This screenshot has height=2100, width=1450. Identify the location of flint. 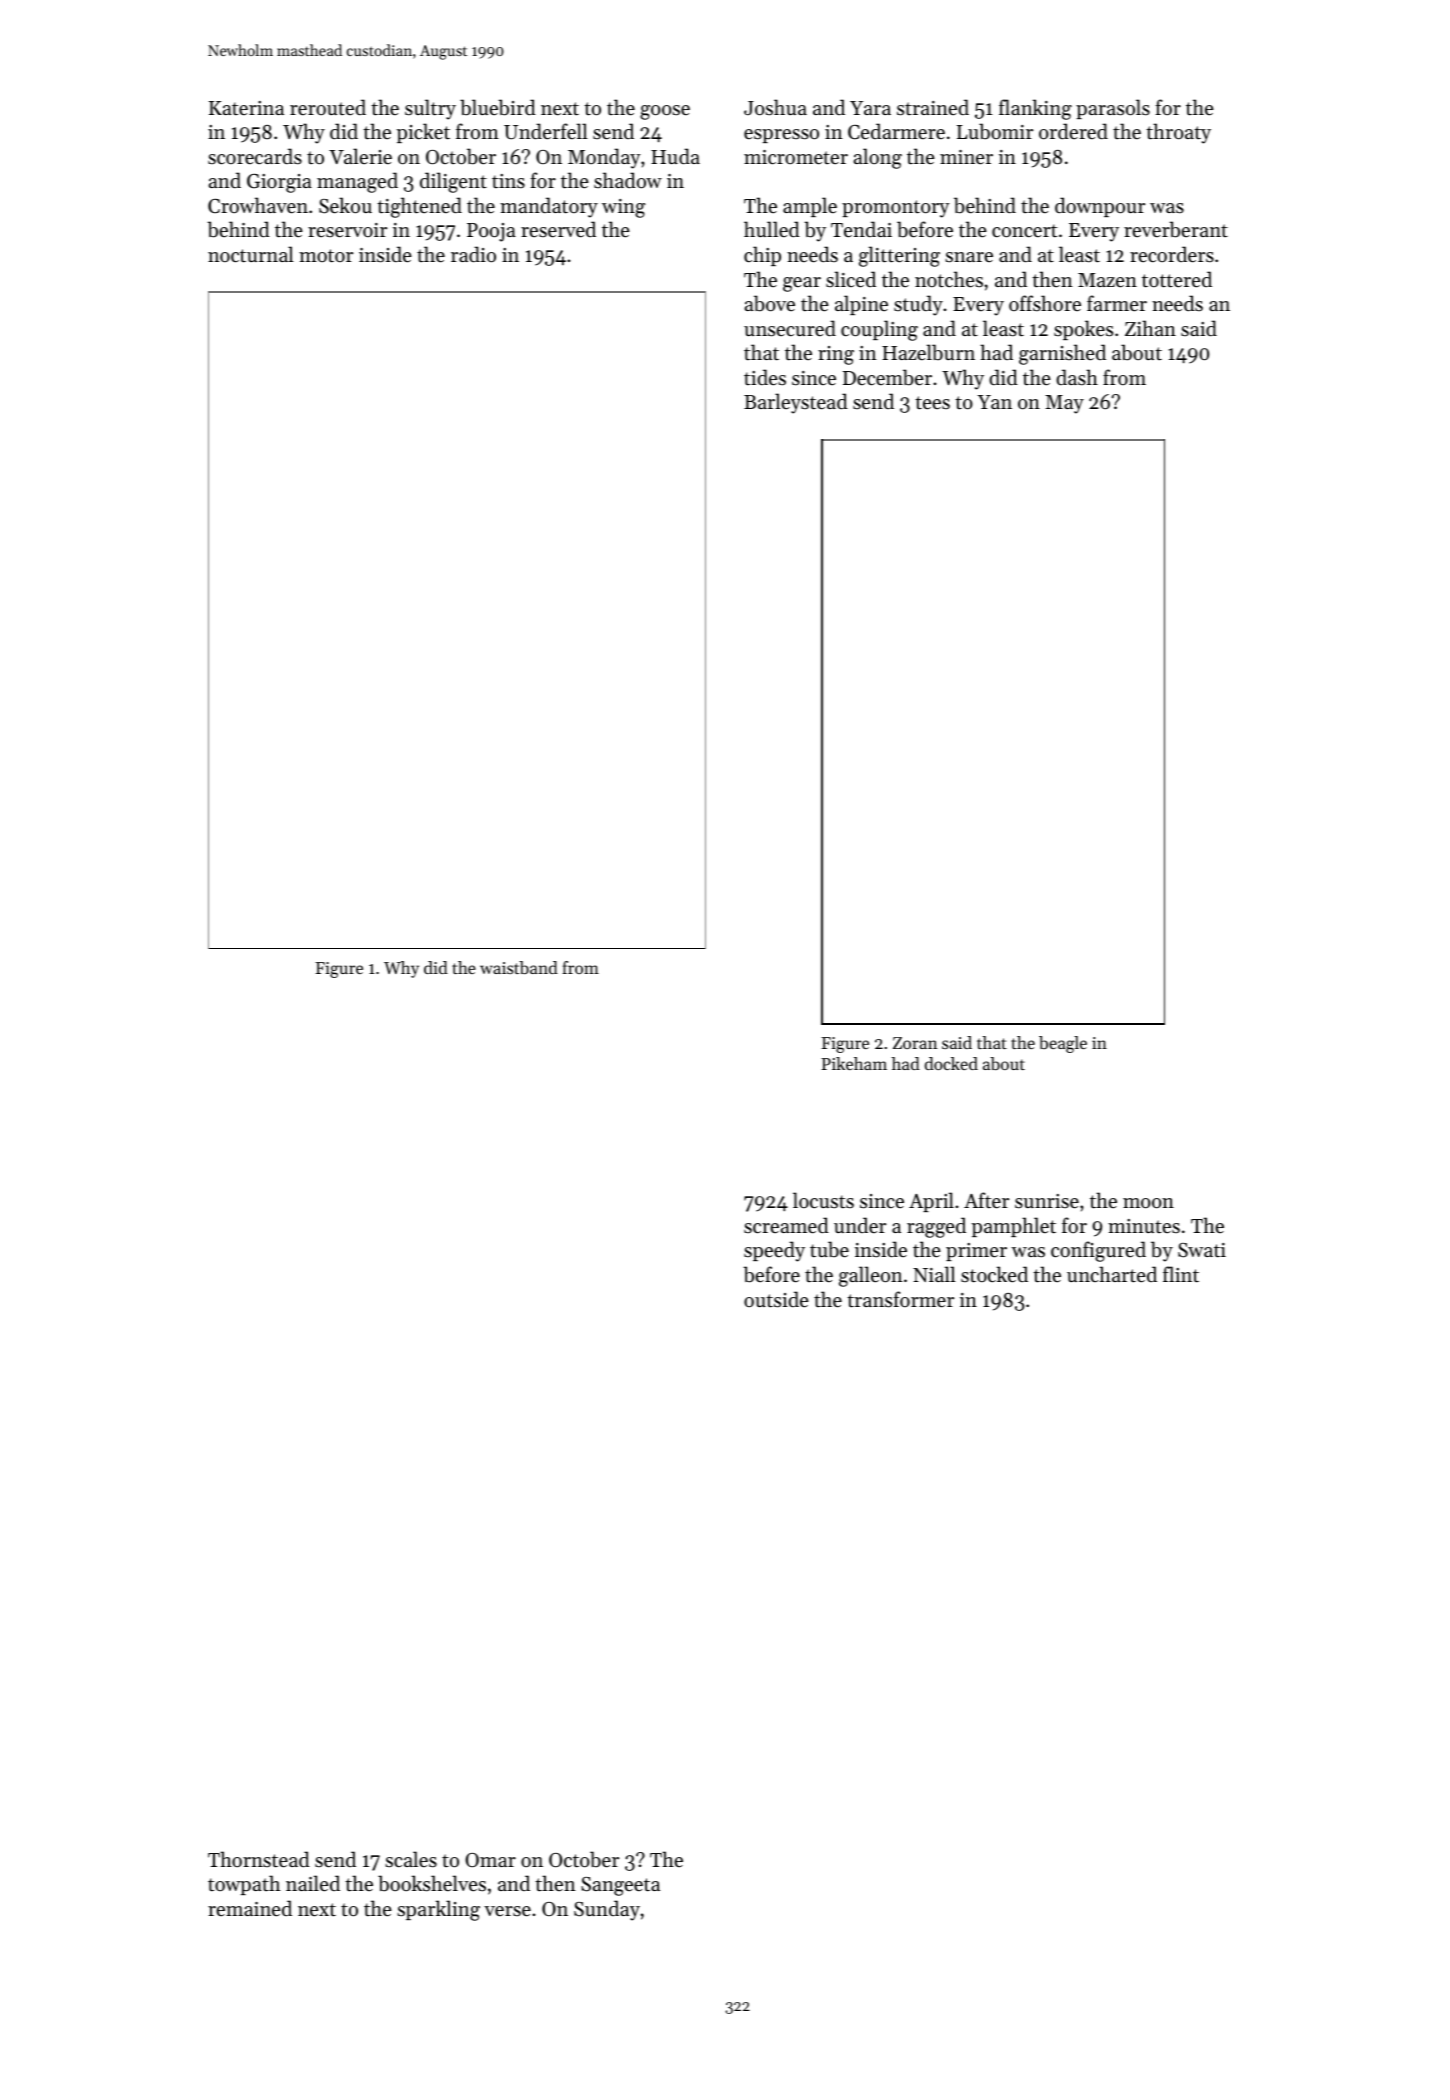
(1181, 1274).
